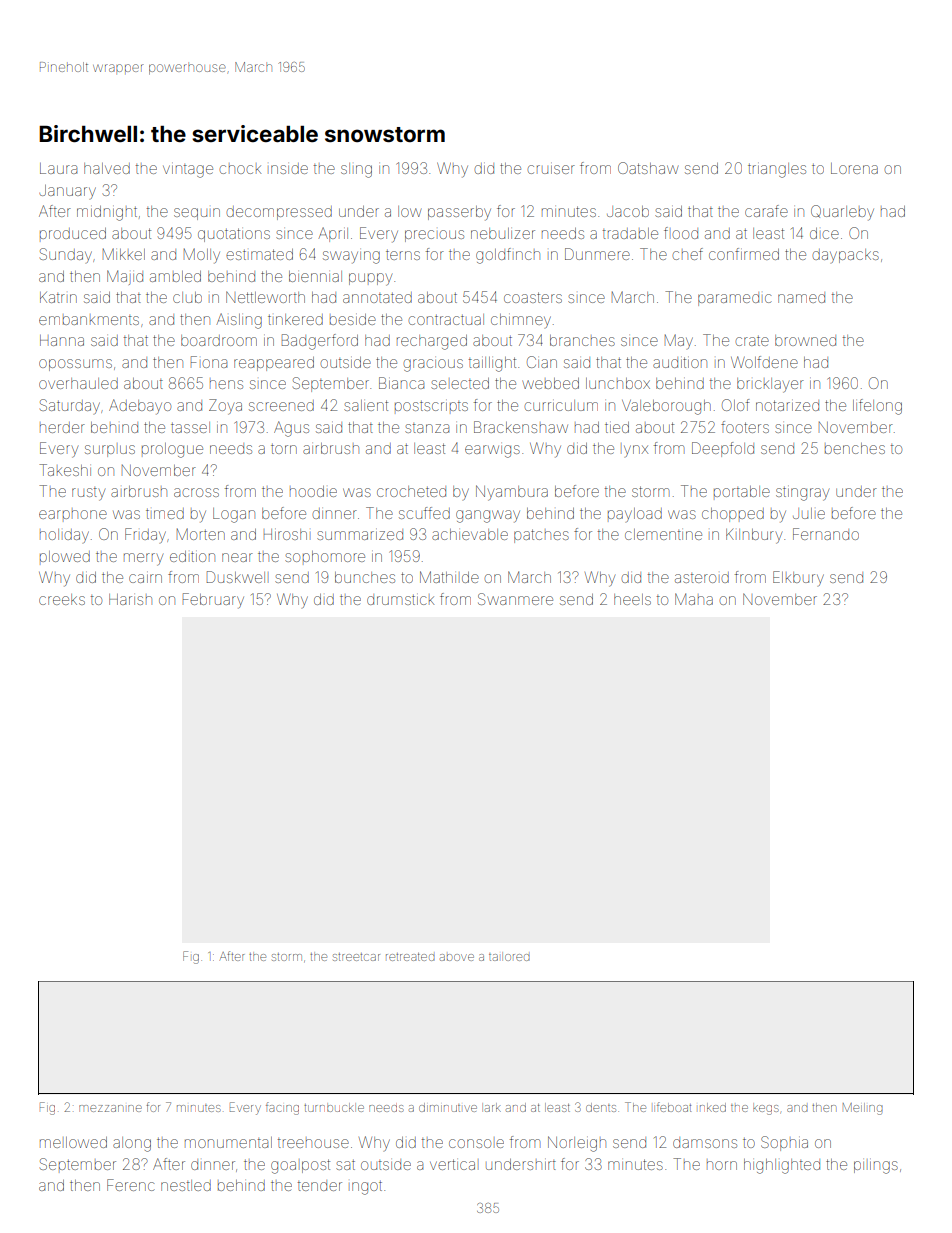 Image resolution: width=952 pixels, height=1233 pixels. What do you see at coordinates (410, 957) in the document?
I see `retreated` at bounding box center [410, 957].
